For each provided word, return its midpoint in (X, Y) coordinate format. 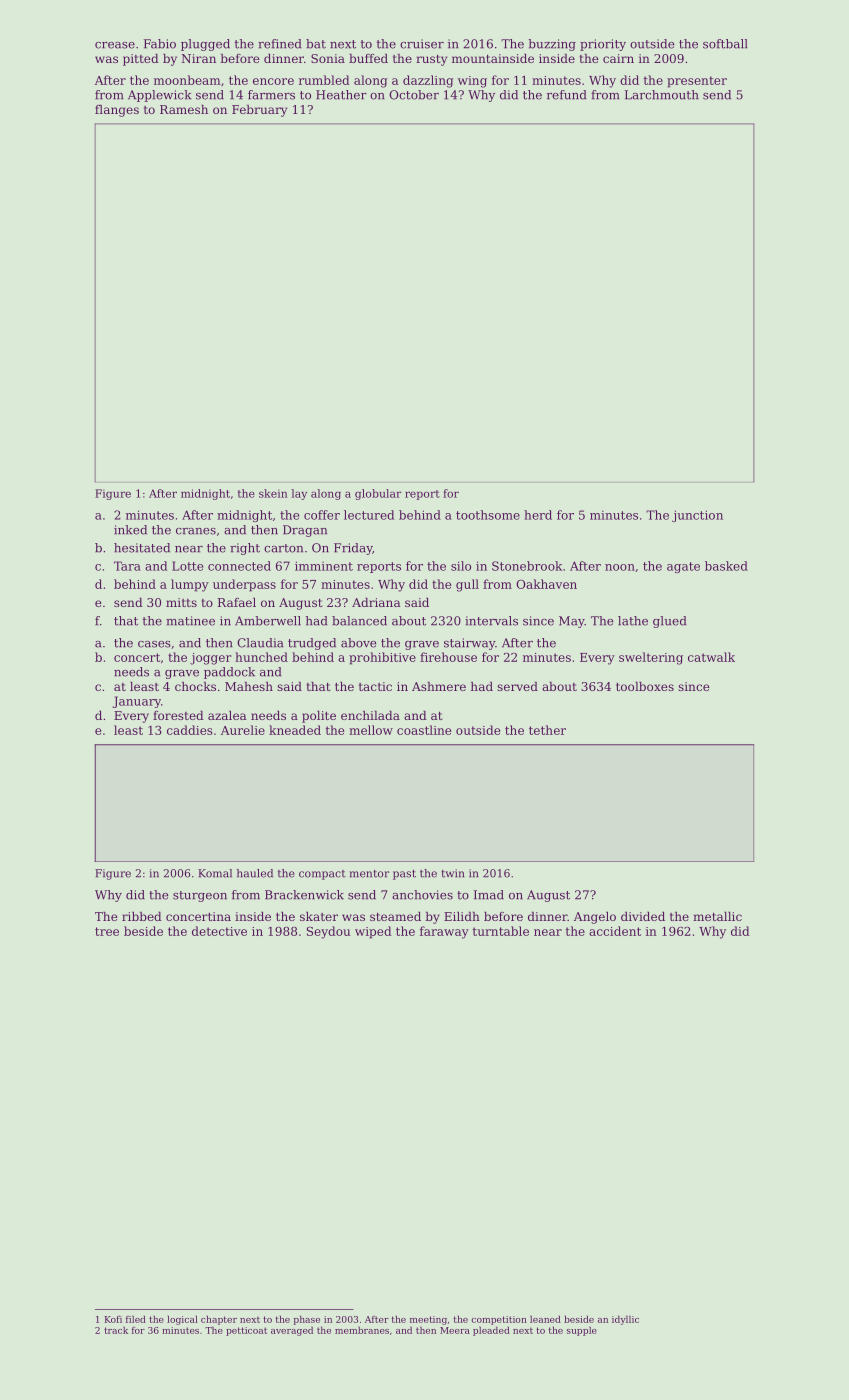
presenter (697, 82)
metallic (717, 916)
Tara (127, 566)
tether (547, 730)
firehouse (448, 657)
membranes (362, 1330)
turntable (501, 931)
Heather (341, 95)
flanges (117, 111)
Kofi (113, 1319)
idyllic (625, 1320)
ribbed (142, 916)
